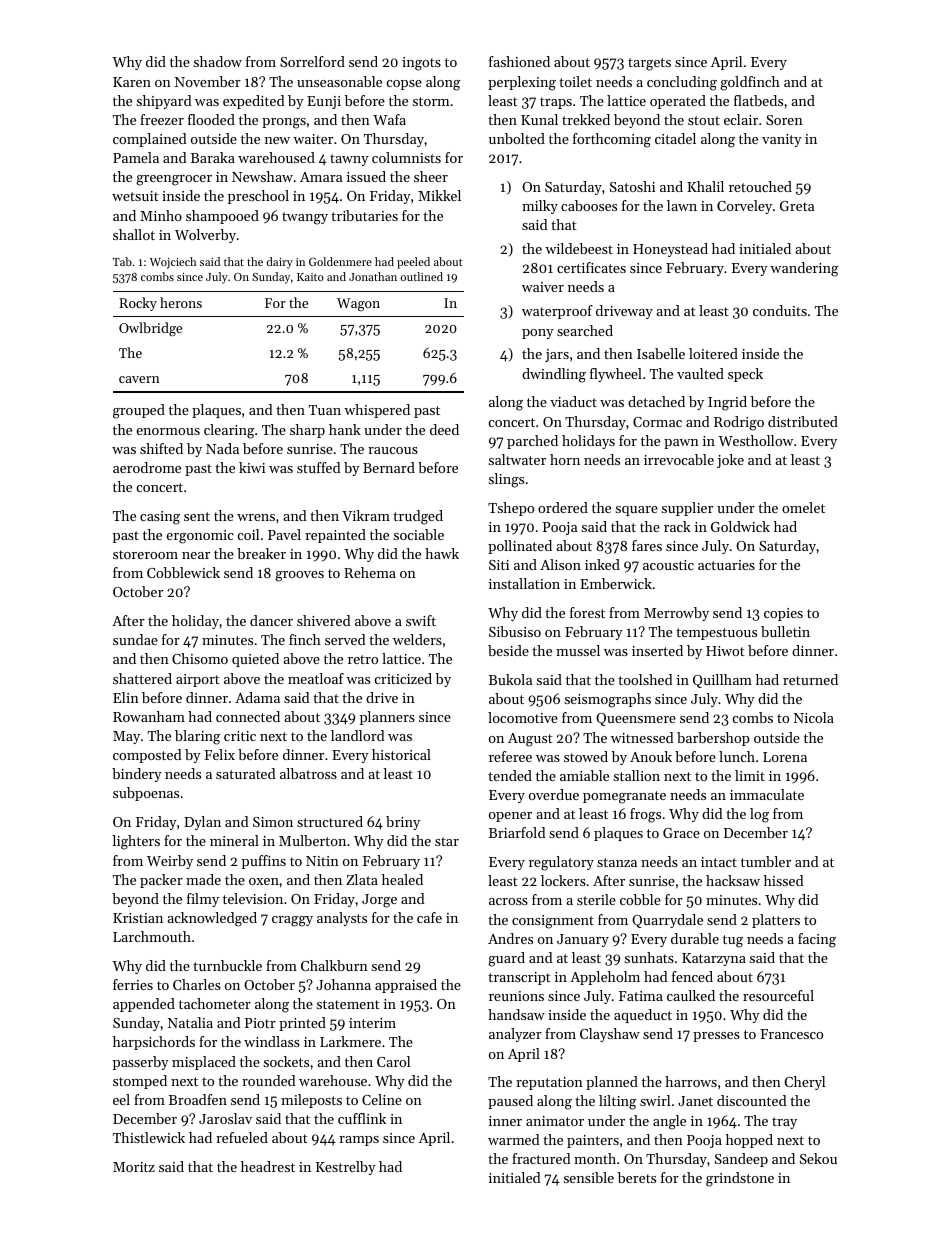  Describe the element at coordinates (284, 123) in the page. I see `prongs` at that location.
